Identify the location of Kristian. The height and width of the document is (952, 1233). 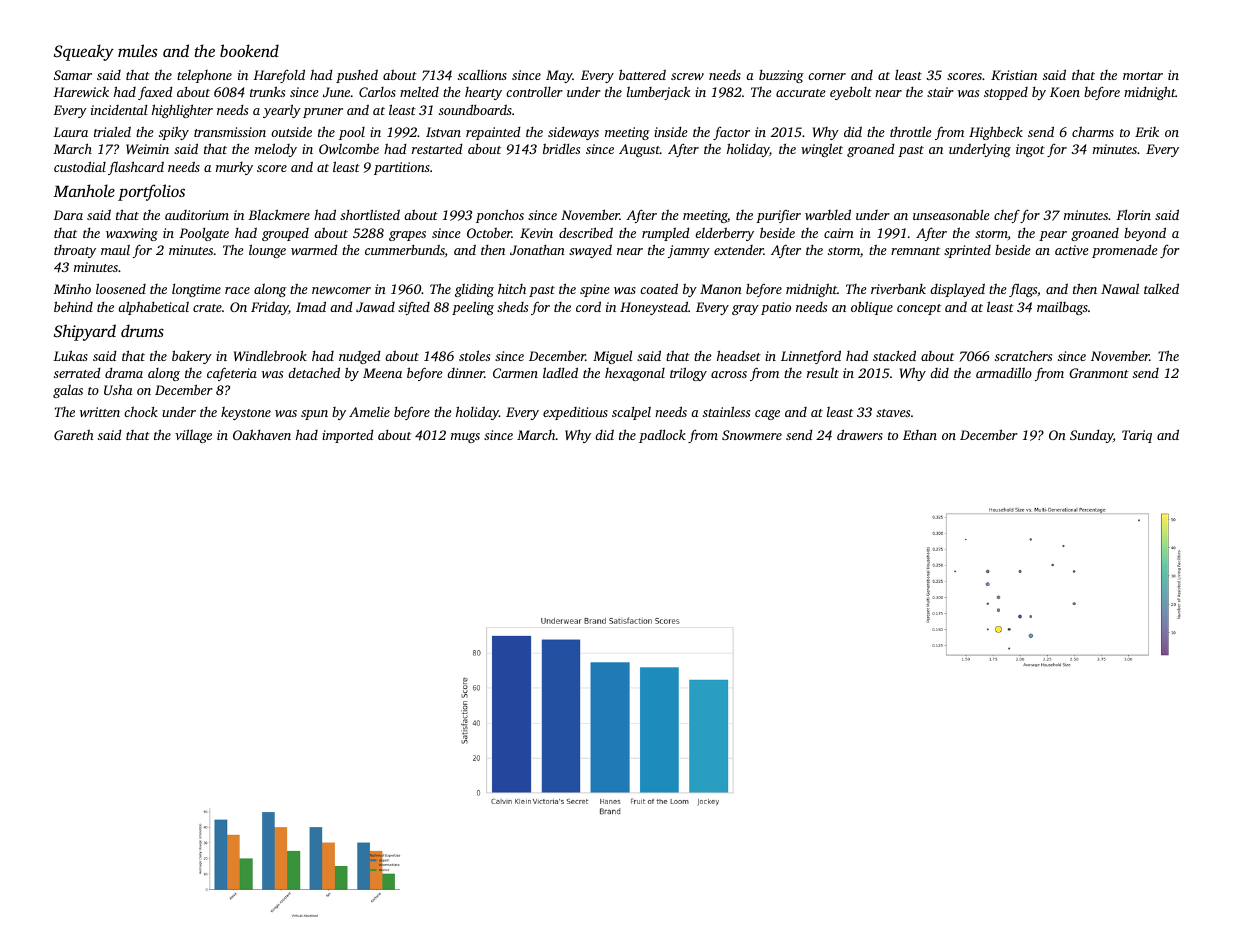
(1014, 75).
